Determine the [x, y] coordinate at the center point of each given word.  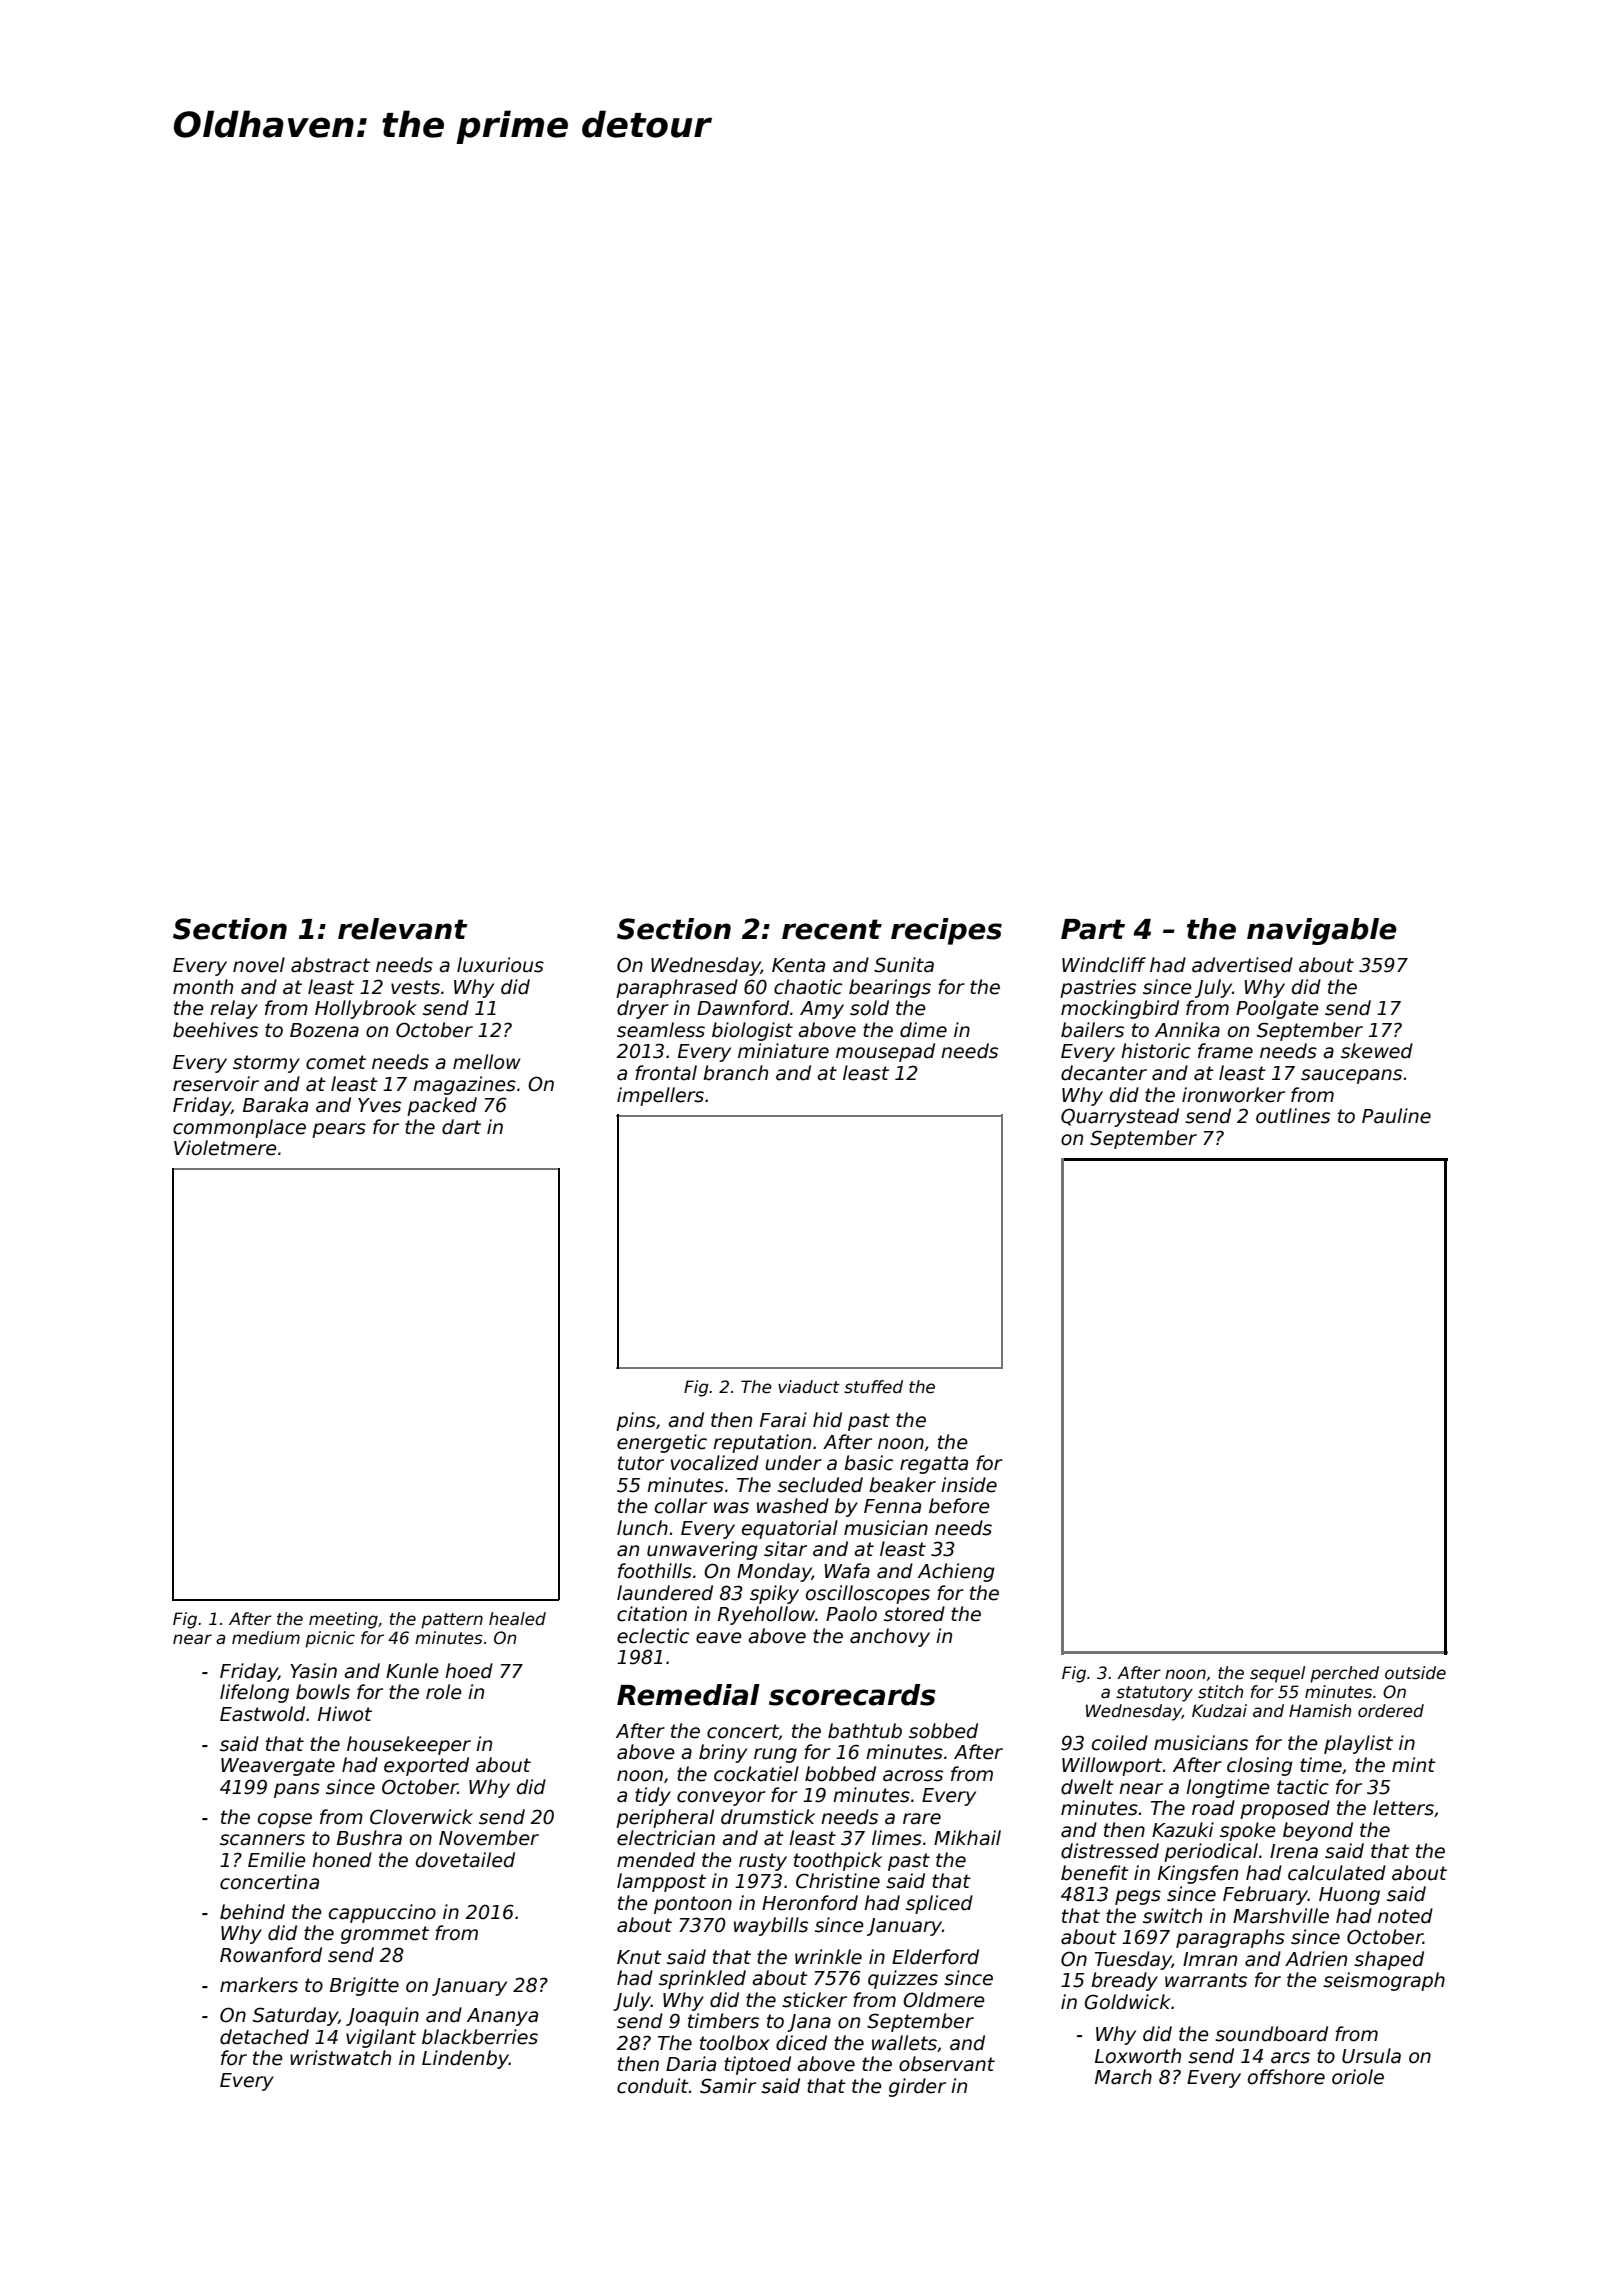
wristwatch [340, 2058]
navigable [1322, 931]
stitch [1220, 1692]
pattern [452, 1621]
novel [259, 965]
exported [426, 1766]
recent [832, 929]
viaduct [809, 1387]
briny [723, 1753]
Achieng [956, 1572]
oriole [1358, 2077]
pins [636, 1421]
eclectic [653, 1636]
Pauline [1396, 1116]
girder [917, 2087]
